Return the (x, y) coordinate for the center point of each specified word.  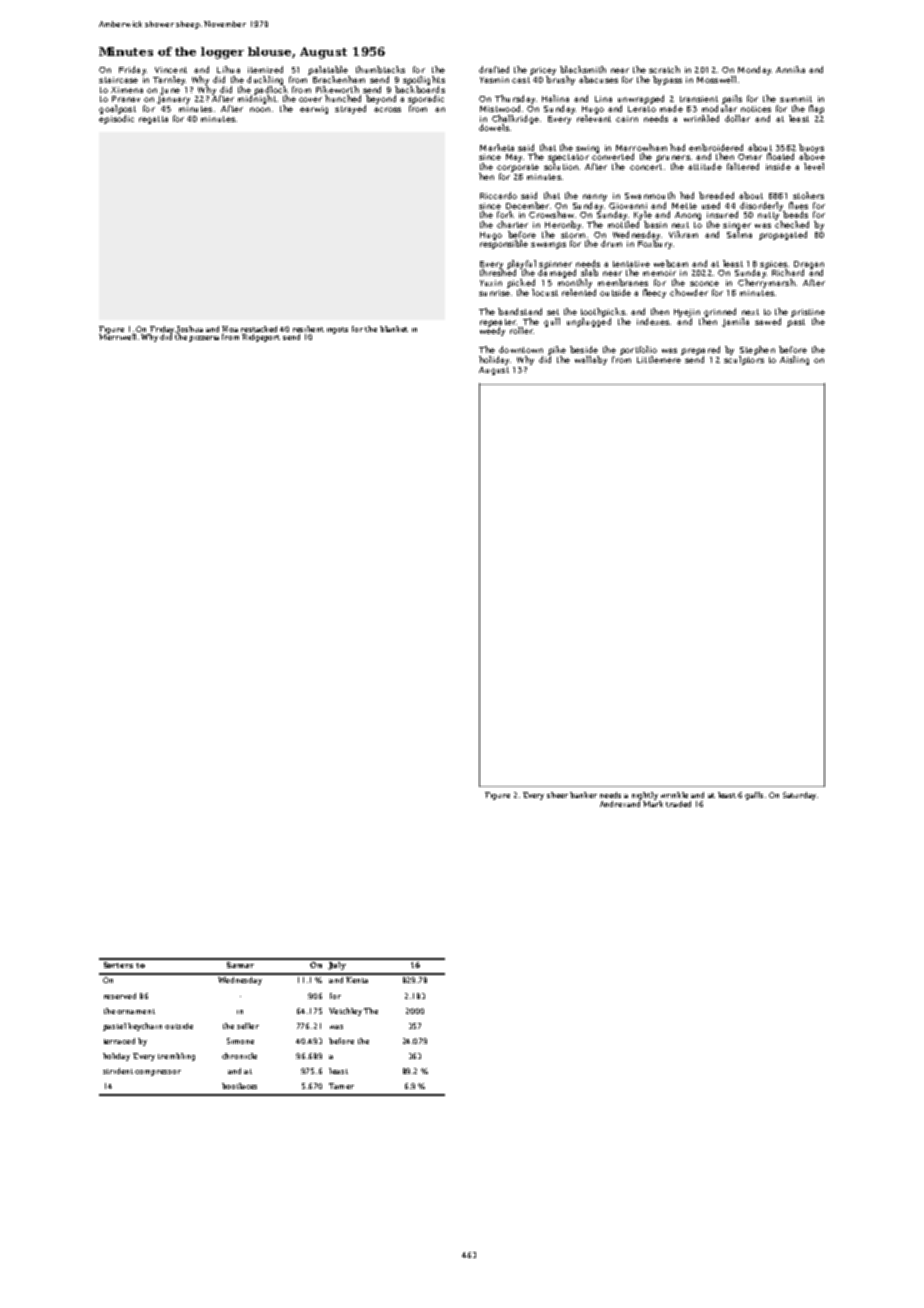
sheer (557, 795)
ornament (136, 1011)
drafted (494, 69)
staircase (118, 80)
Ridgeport (261, 338)
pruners (673, 158)
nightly (645, 796)
